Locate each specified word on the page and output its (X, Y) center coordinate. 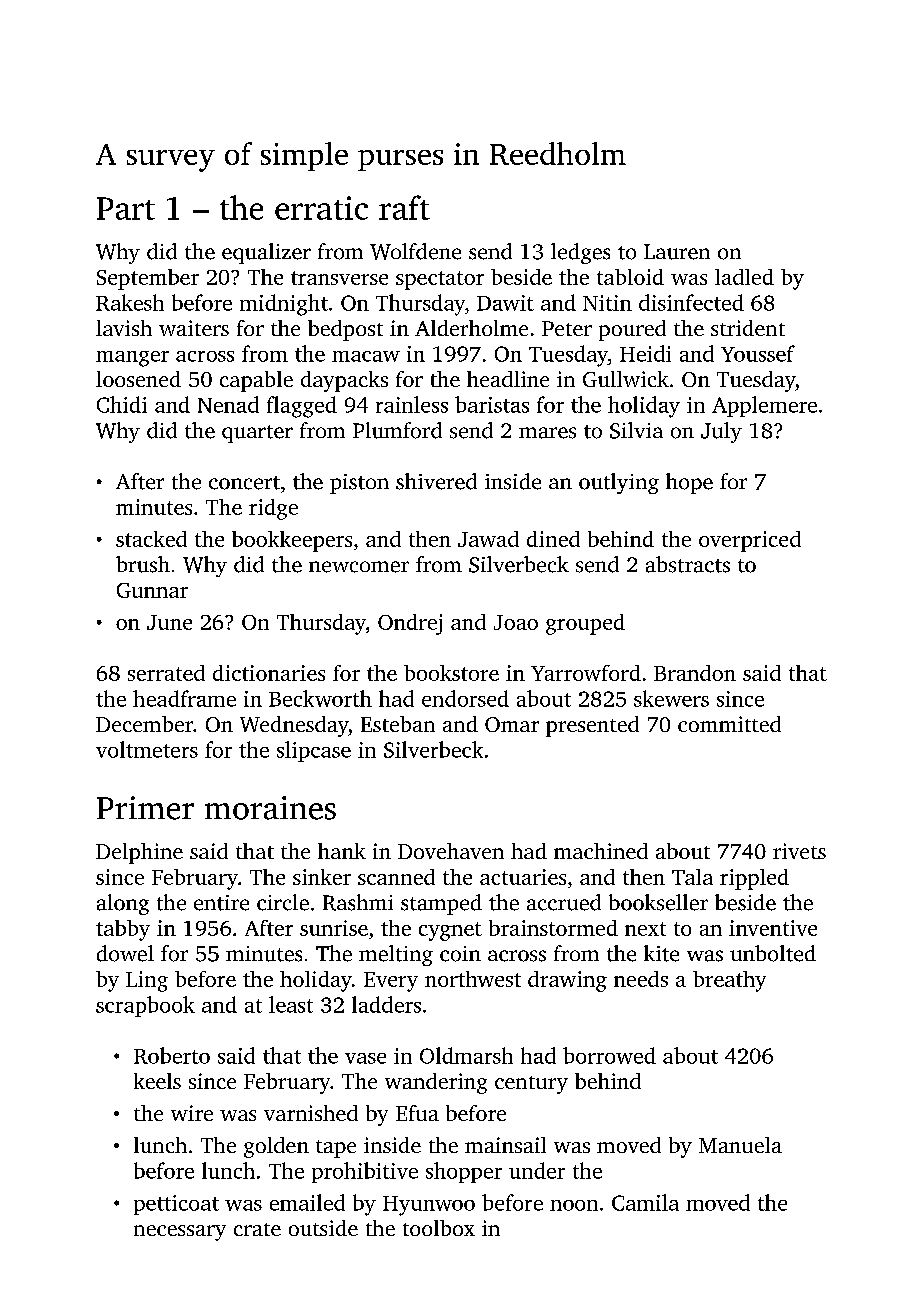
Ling (147, 981)
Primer (145, 808)
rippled (754, 879)
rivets (799, 851)
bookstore (451, 673)
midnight (284, 305)
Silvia (636, 430)
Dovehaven (451, 851)
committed (729, 724)
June (169, 622)
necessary (180, 1233)
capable (256, 381)
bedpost (345, 330)
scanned (396, 877)
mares (547, 433)
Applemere (764, 406)
